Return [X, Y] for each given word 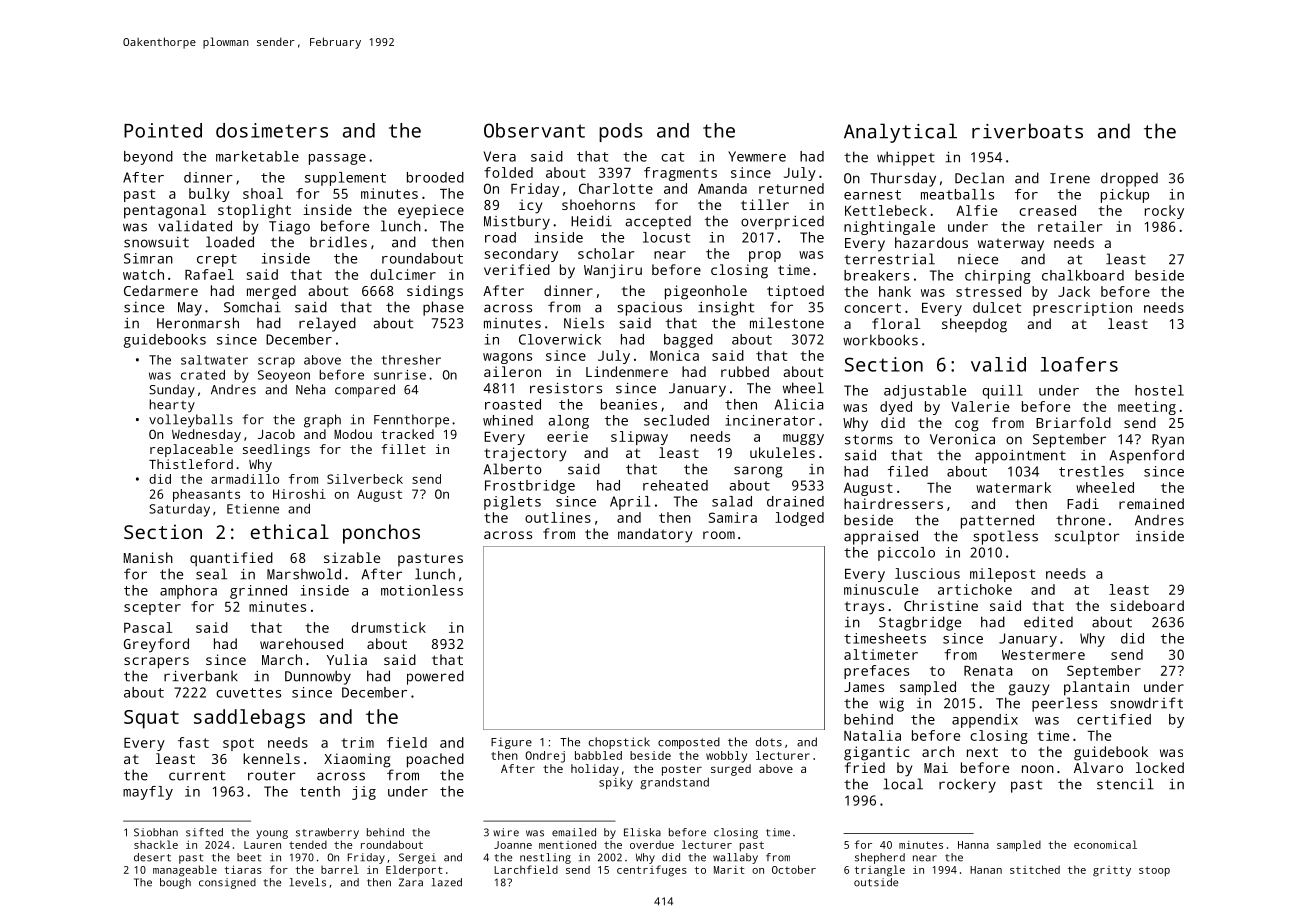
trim [357, 742]
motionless [422, 590]
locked [1160, 767]
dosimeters [272, 130]
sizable [352, 557]
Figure [511, 743]
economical [1105, 844]
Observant [534, 130]
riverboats [1027, 131]
